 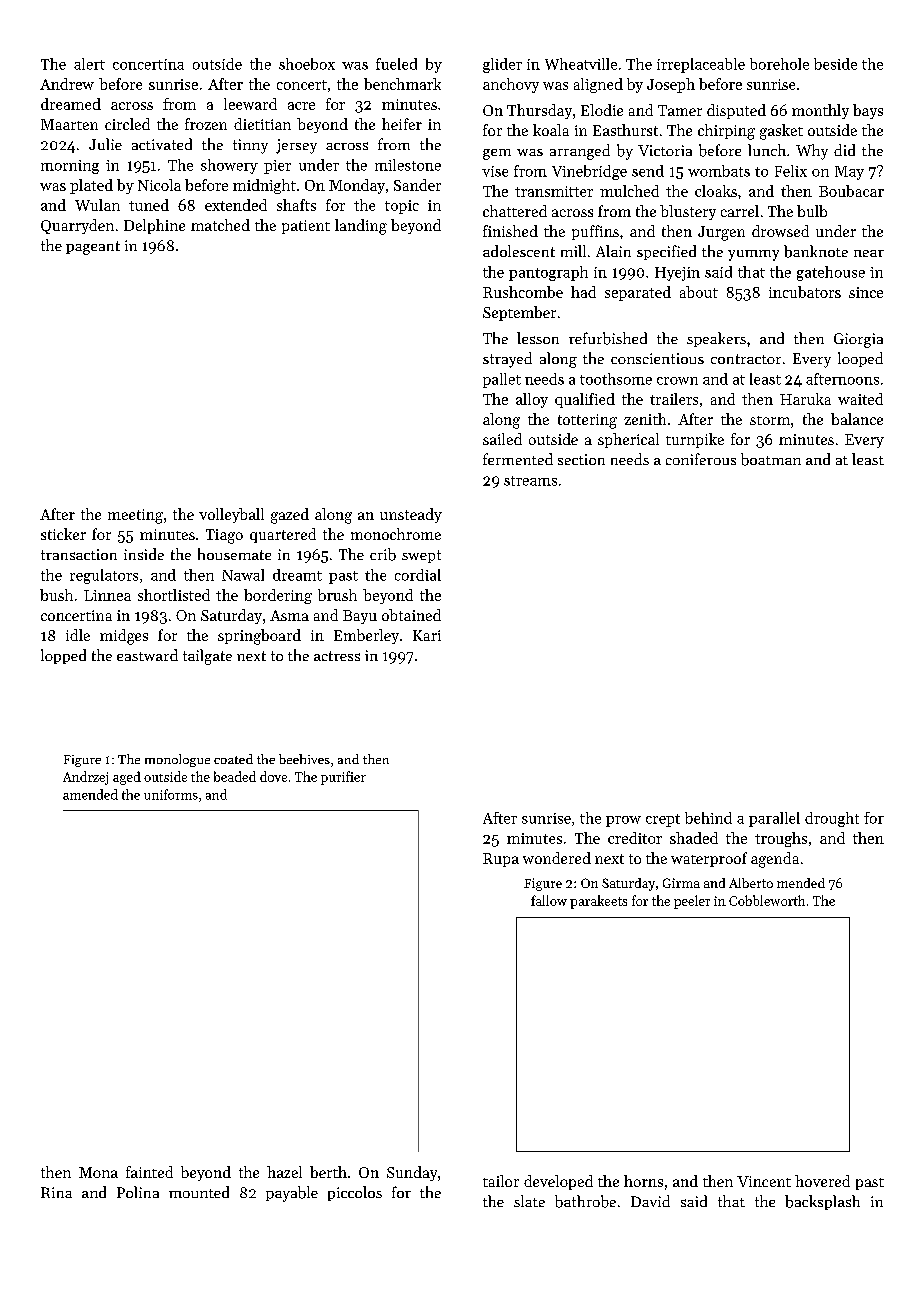 What do you see at coordinates (502, 65) in the page?
I see `glider` at bounding box center [502, 65].
